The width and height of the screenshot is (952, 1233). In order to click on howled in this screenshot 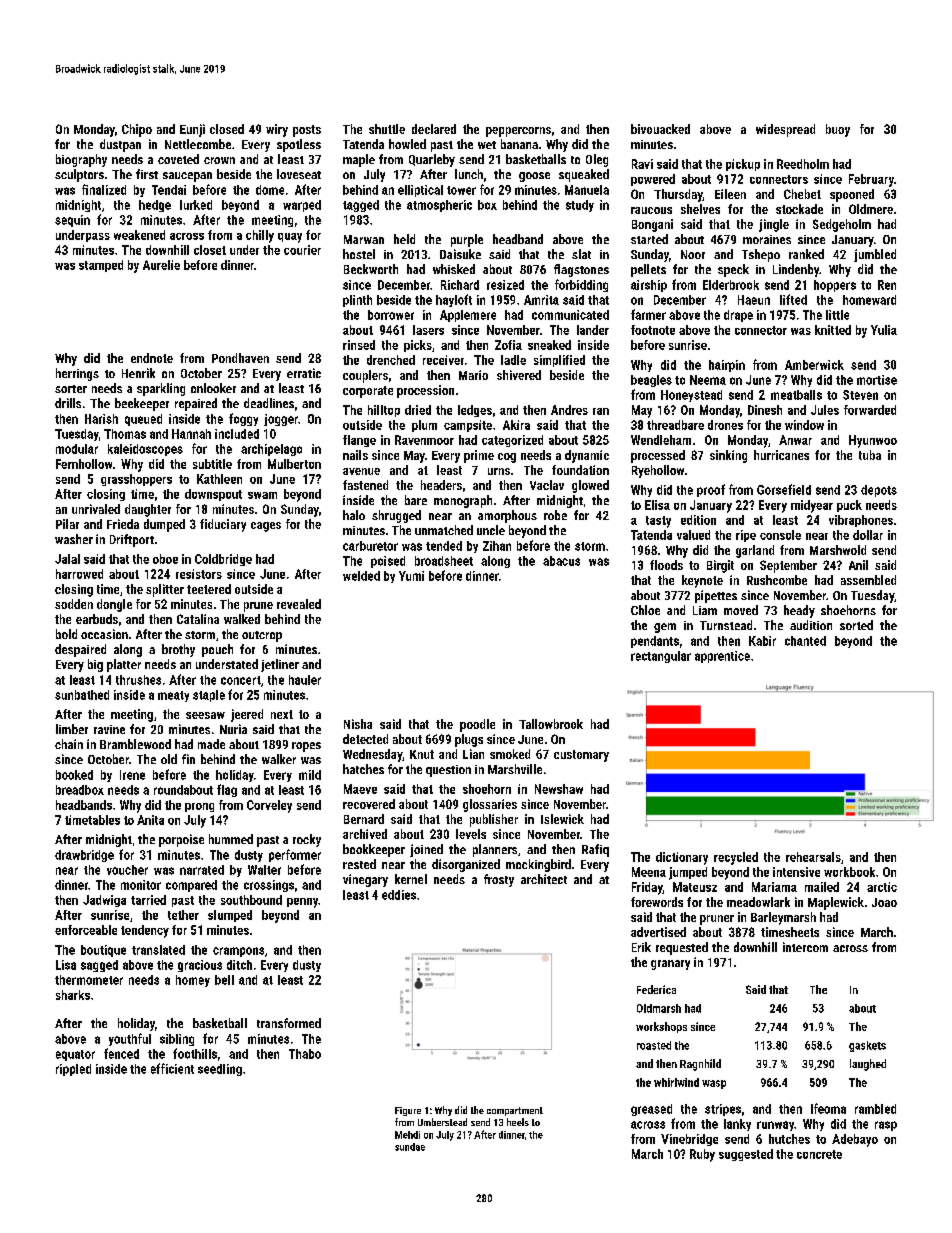, I will do `click(407, 144)`.
